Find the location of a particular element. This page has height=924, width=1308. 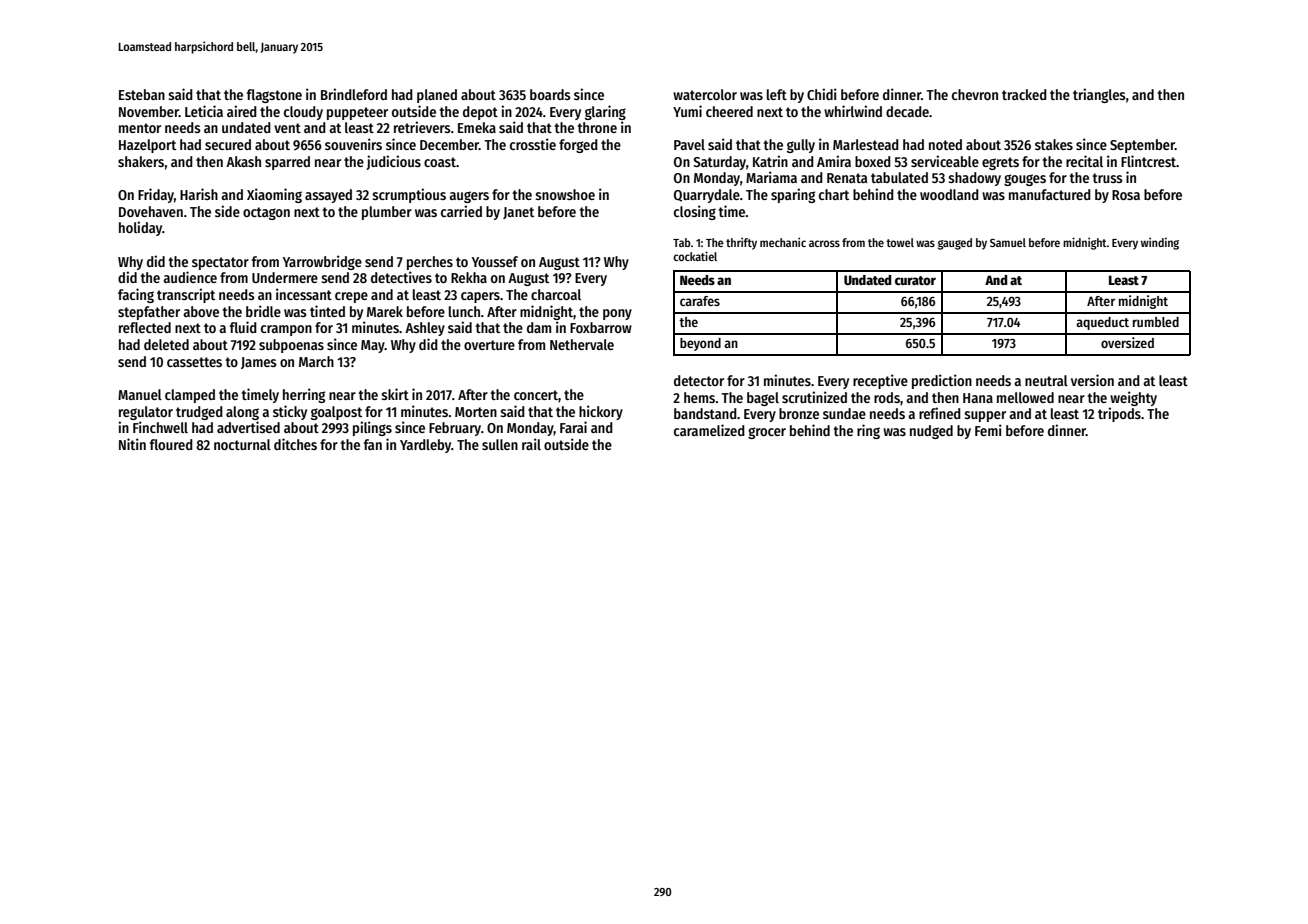

triangles is located at coordinates (1099, 95).
